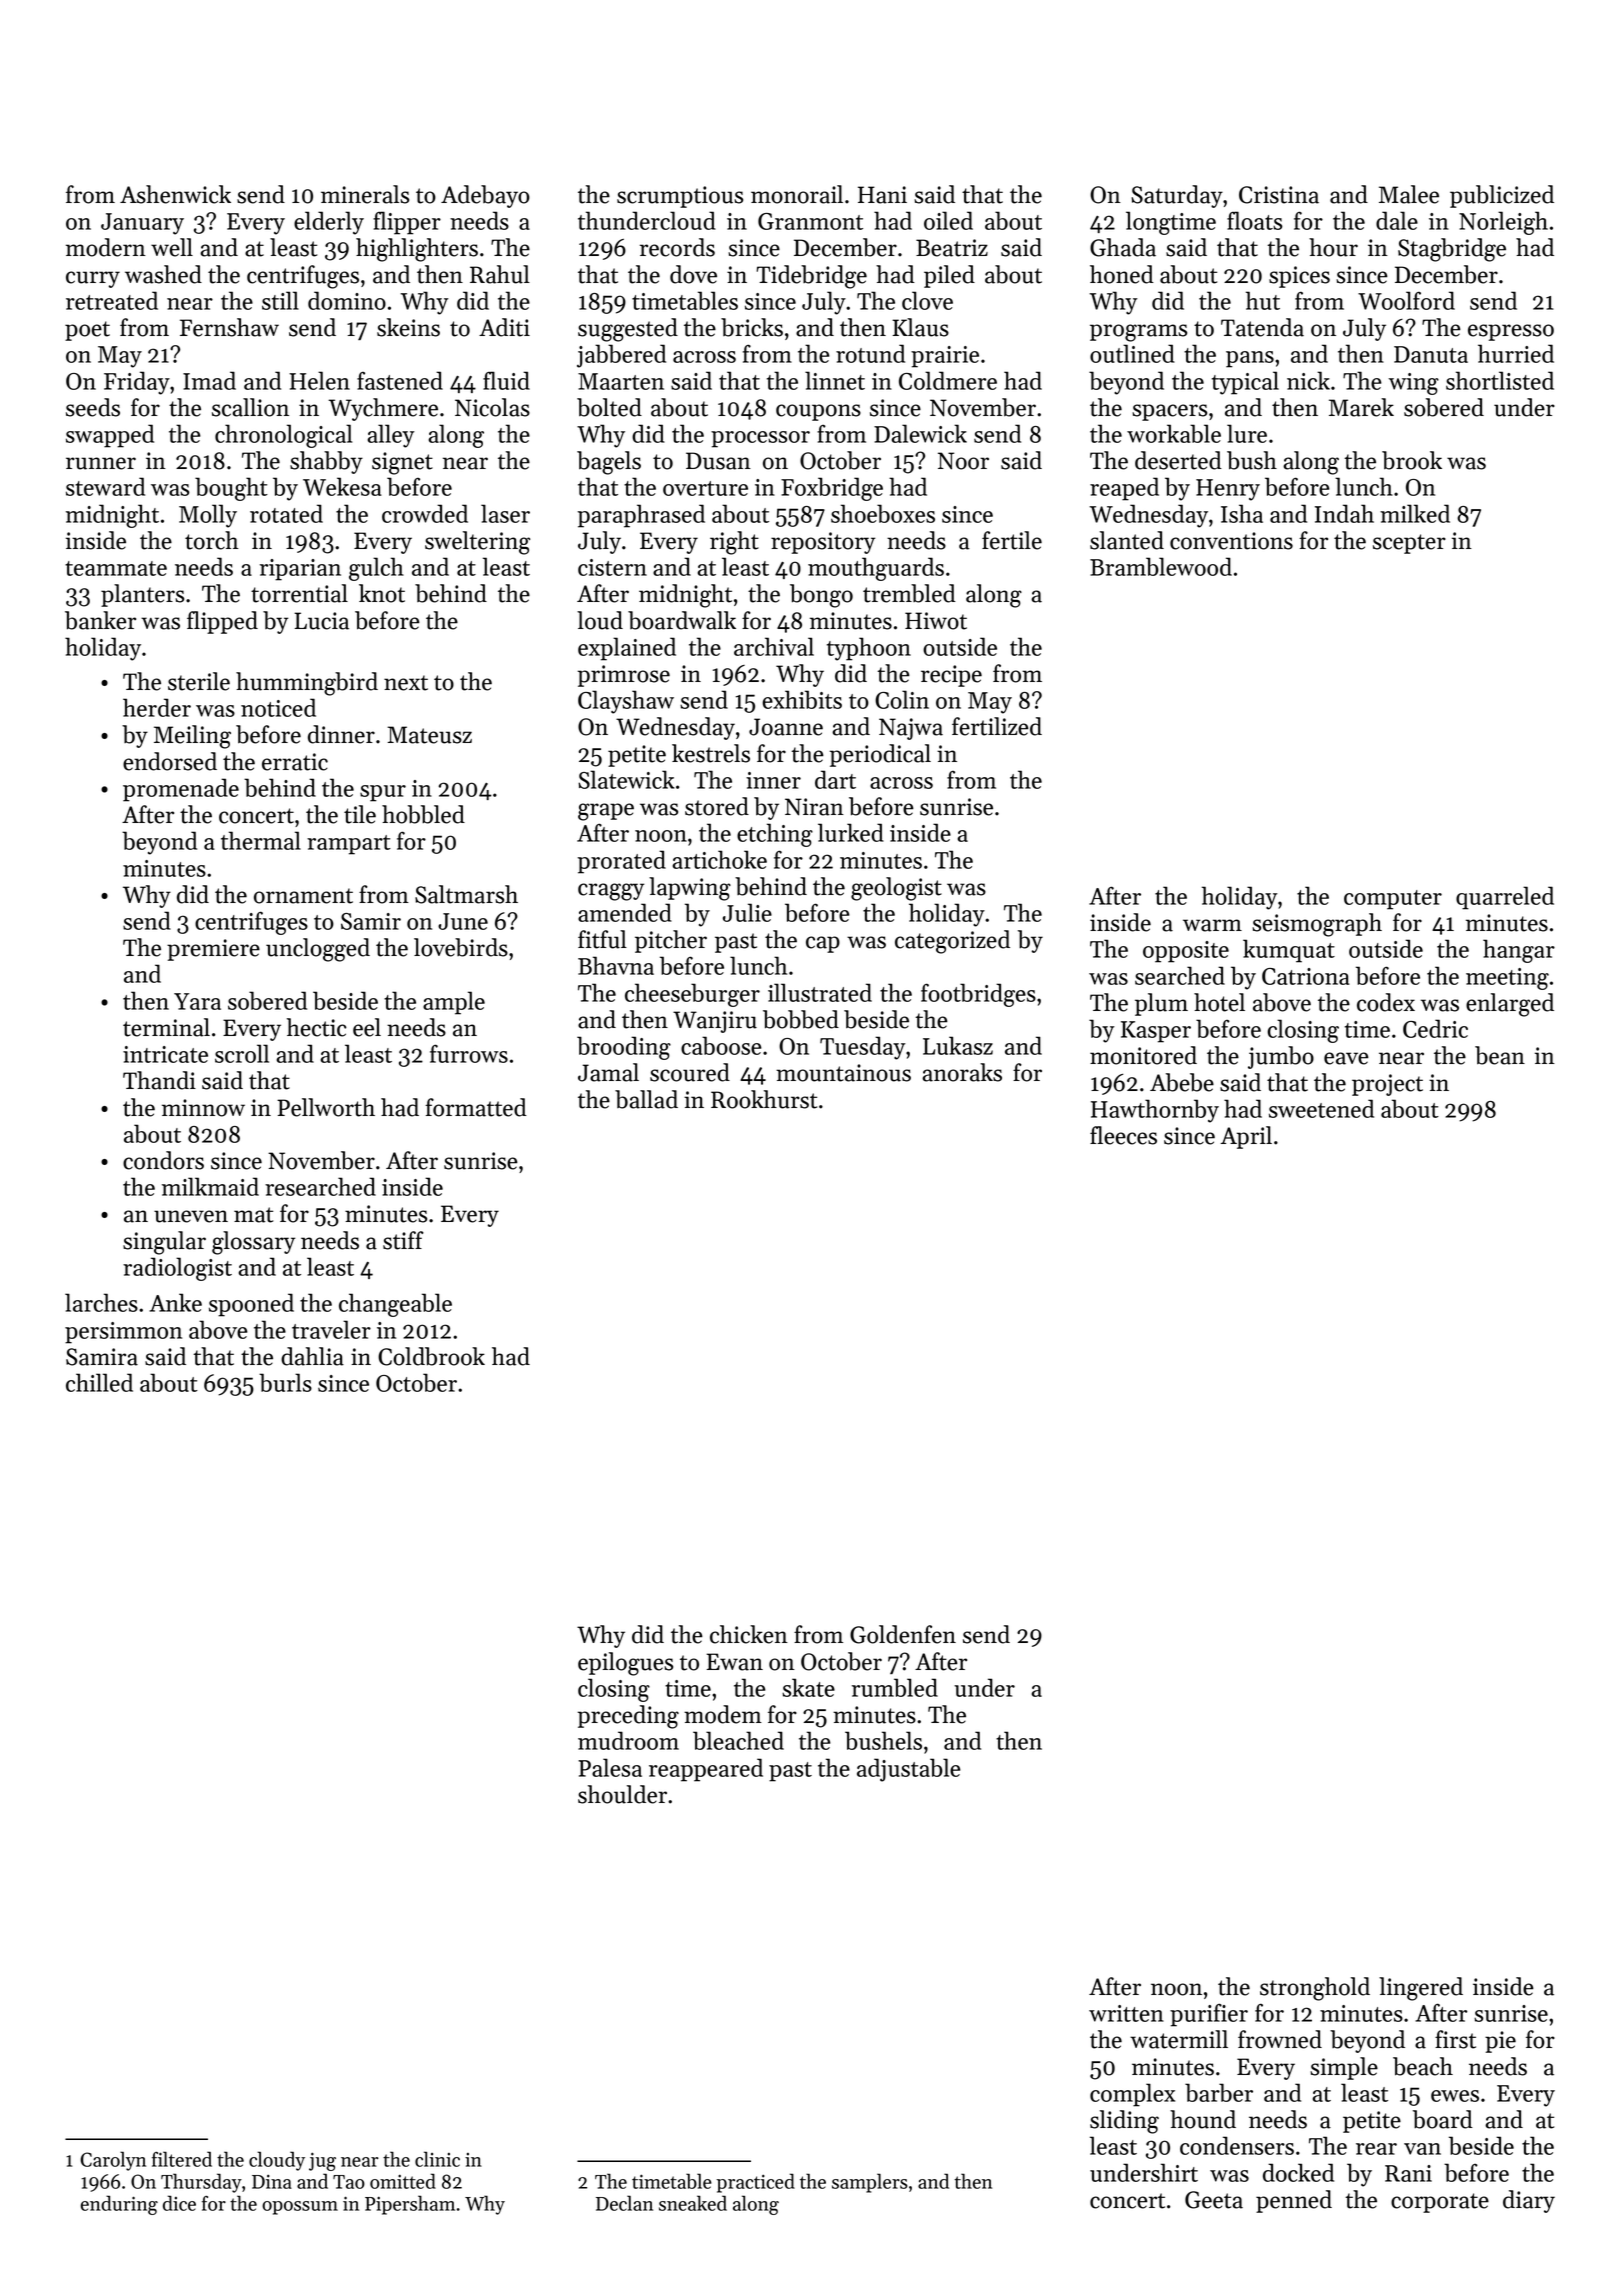 The image size is (1620, 2292). What do you see at coordinates (403, 2181) in the image?
I see `omitted` at bounding box center [403, 2181].
